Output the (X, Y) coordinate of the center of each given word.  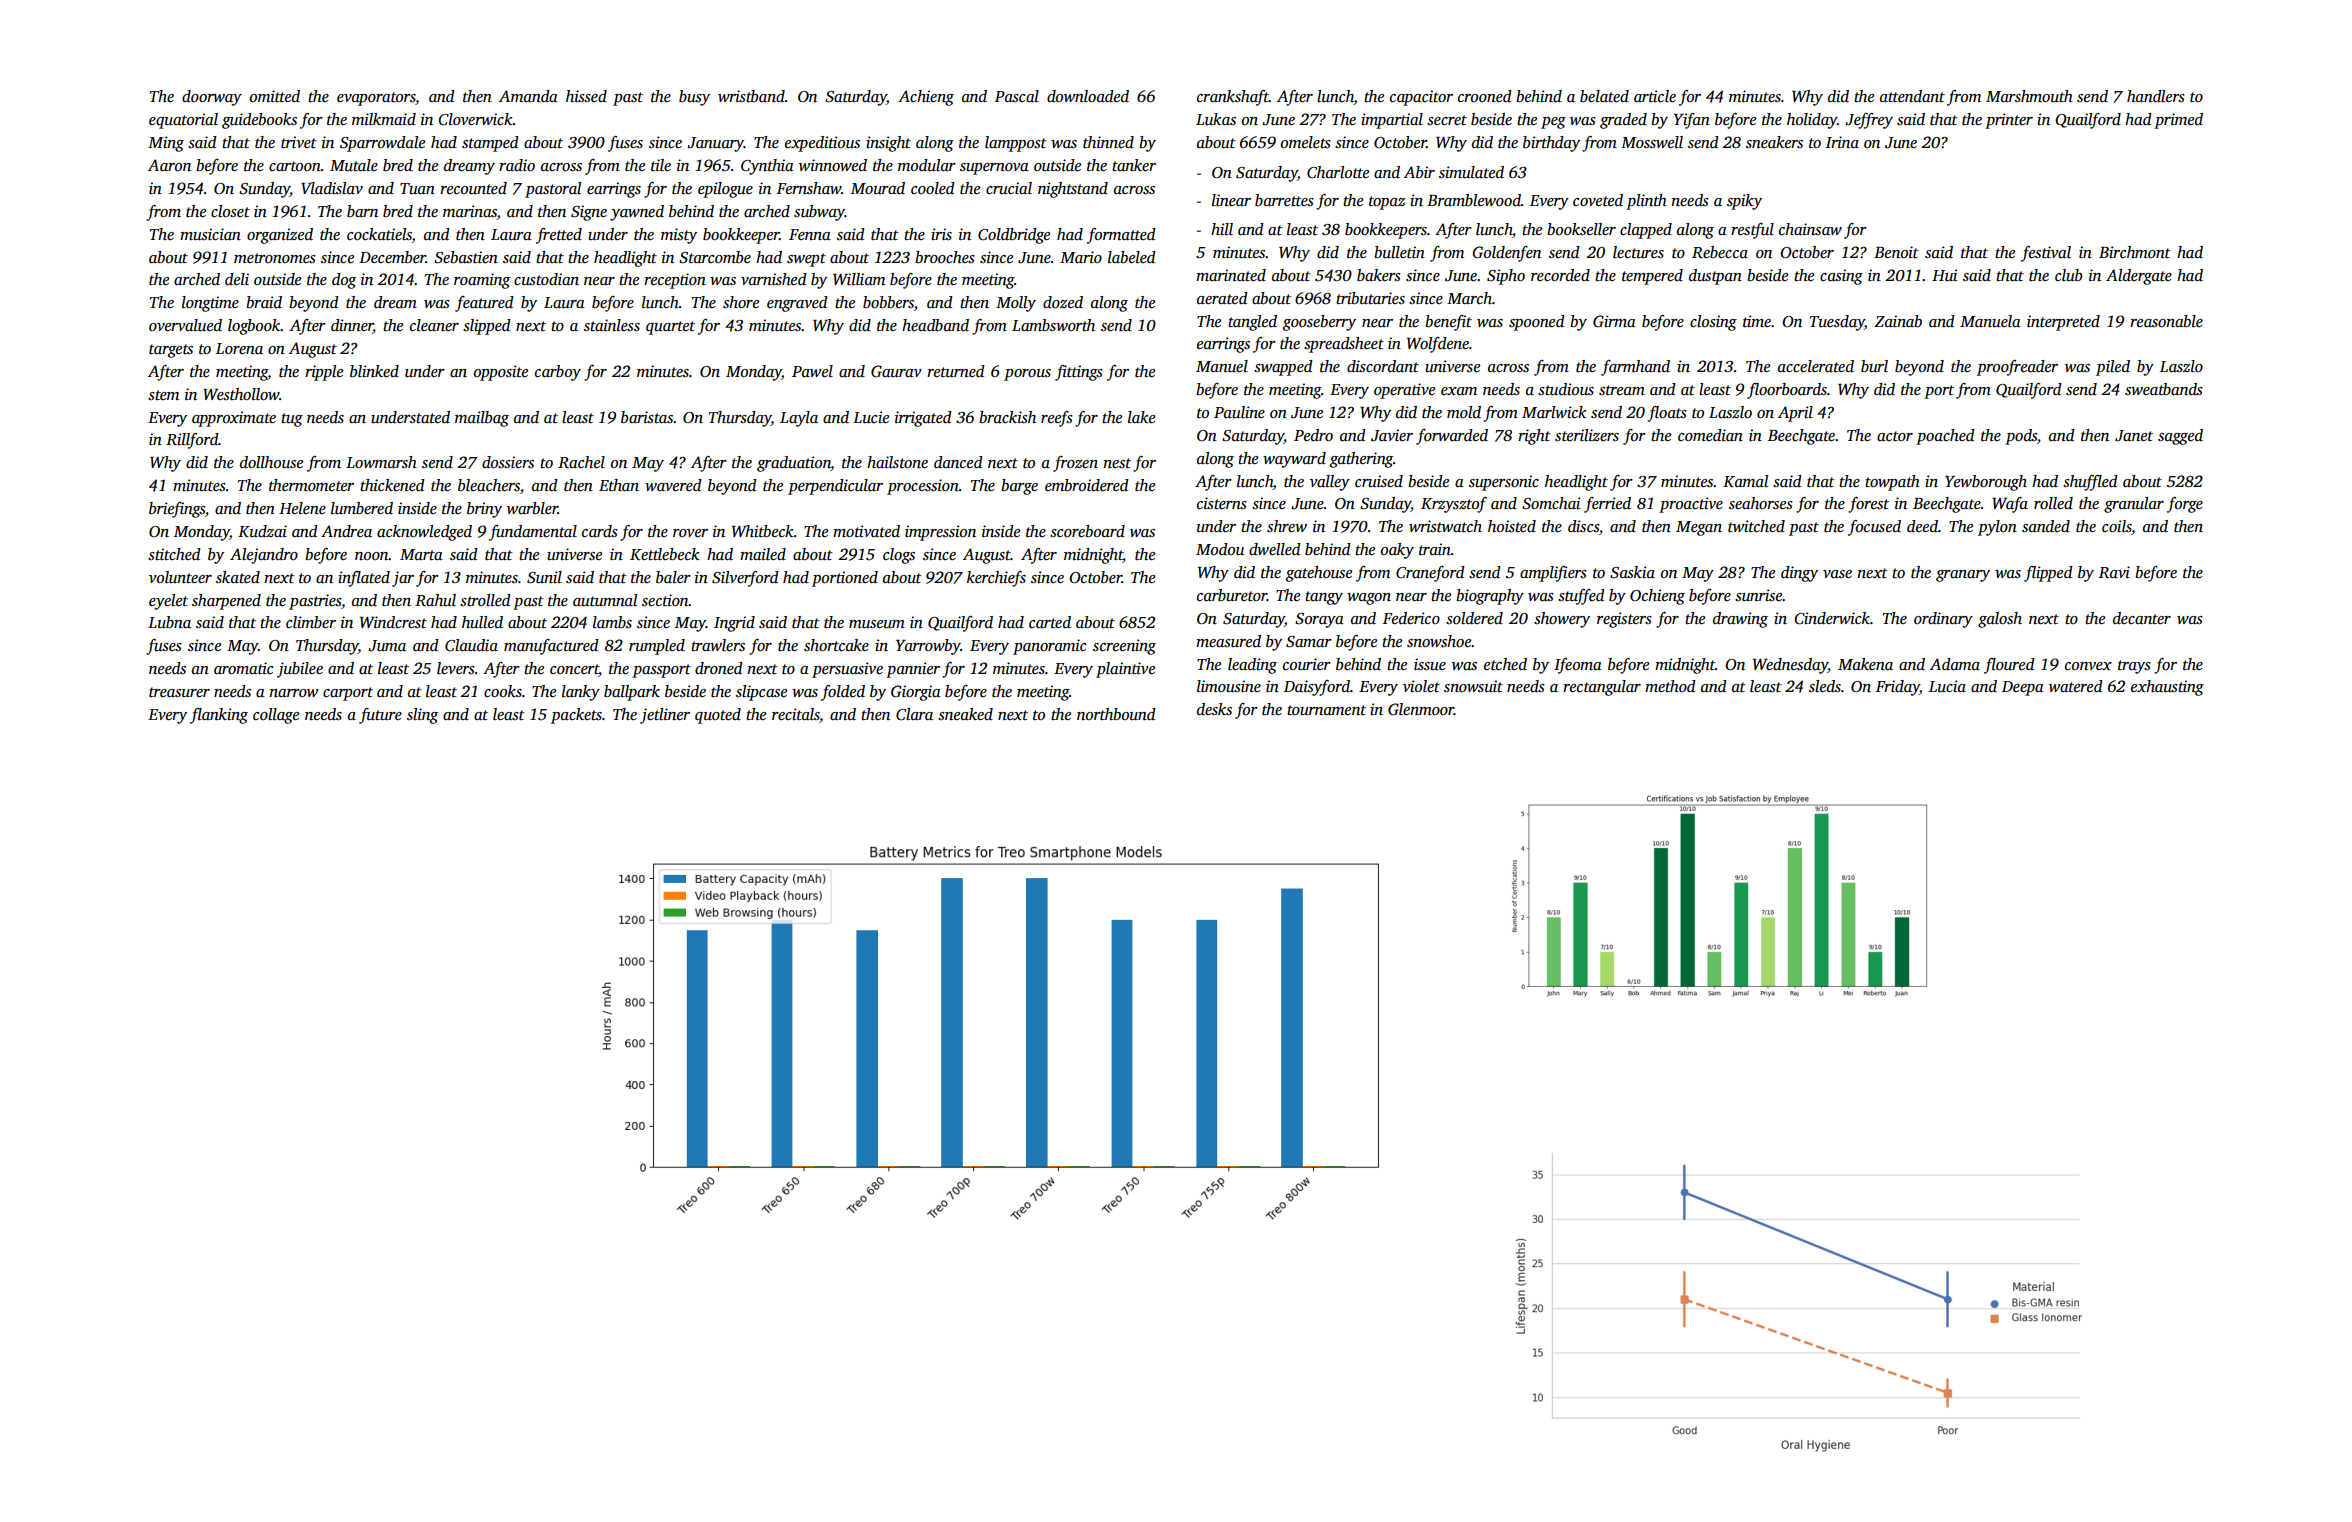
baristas (647, 417)
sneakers (1774, 142)
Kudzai (262, 531)
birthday (1551, 144)
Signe (589, 213)
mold (1464, 412)
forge (2185, 505)
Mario (1081, 257)
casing (1841, 277)
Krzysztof (1454, 505)
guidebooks (259, 121)
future (380, 716)
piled (2113, 368)
